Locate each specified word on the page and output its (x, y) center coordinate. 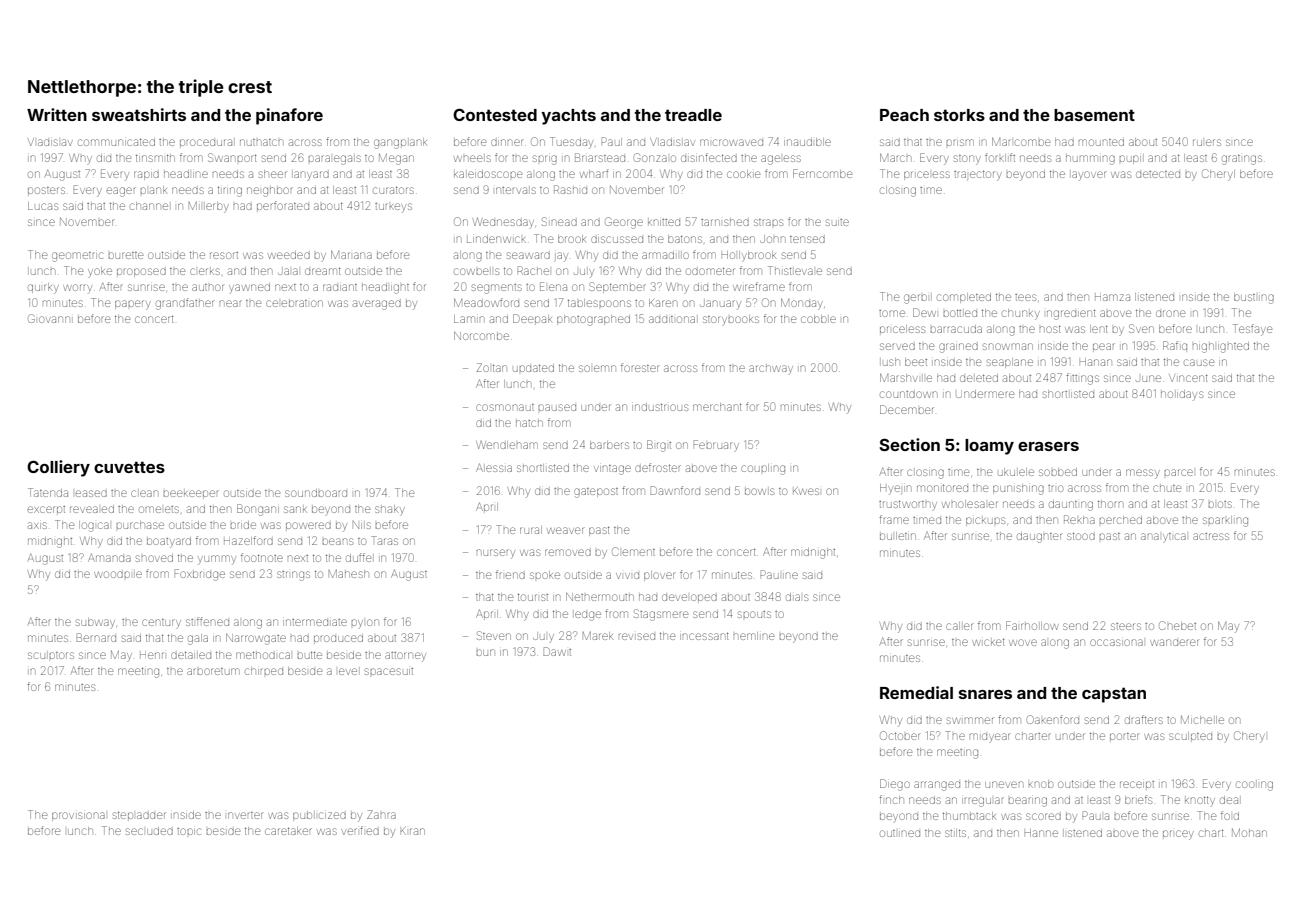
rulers (1207, 142)
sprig (545, 160)
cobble (818, 319)
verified (360, 830)
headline (186, 174)
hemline (754, 636)
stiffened (207, 621)
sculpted (1190, 736)
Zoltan (491, 367)
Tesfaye (1252, 330)
